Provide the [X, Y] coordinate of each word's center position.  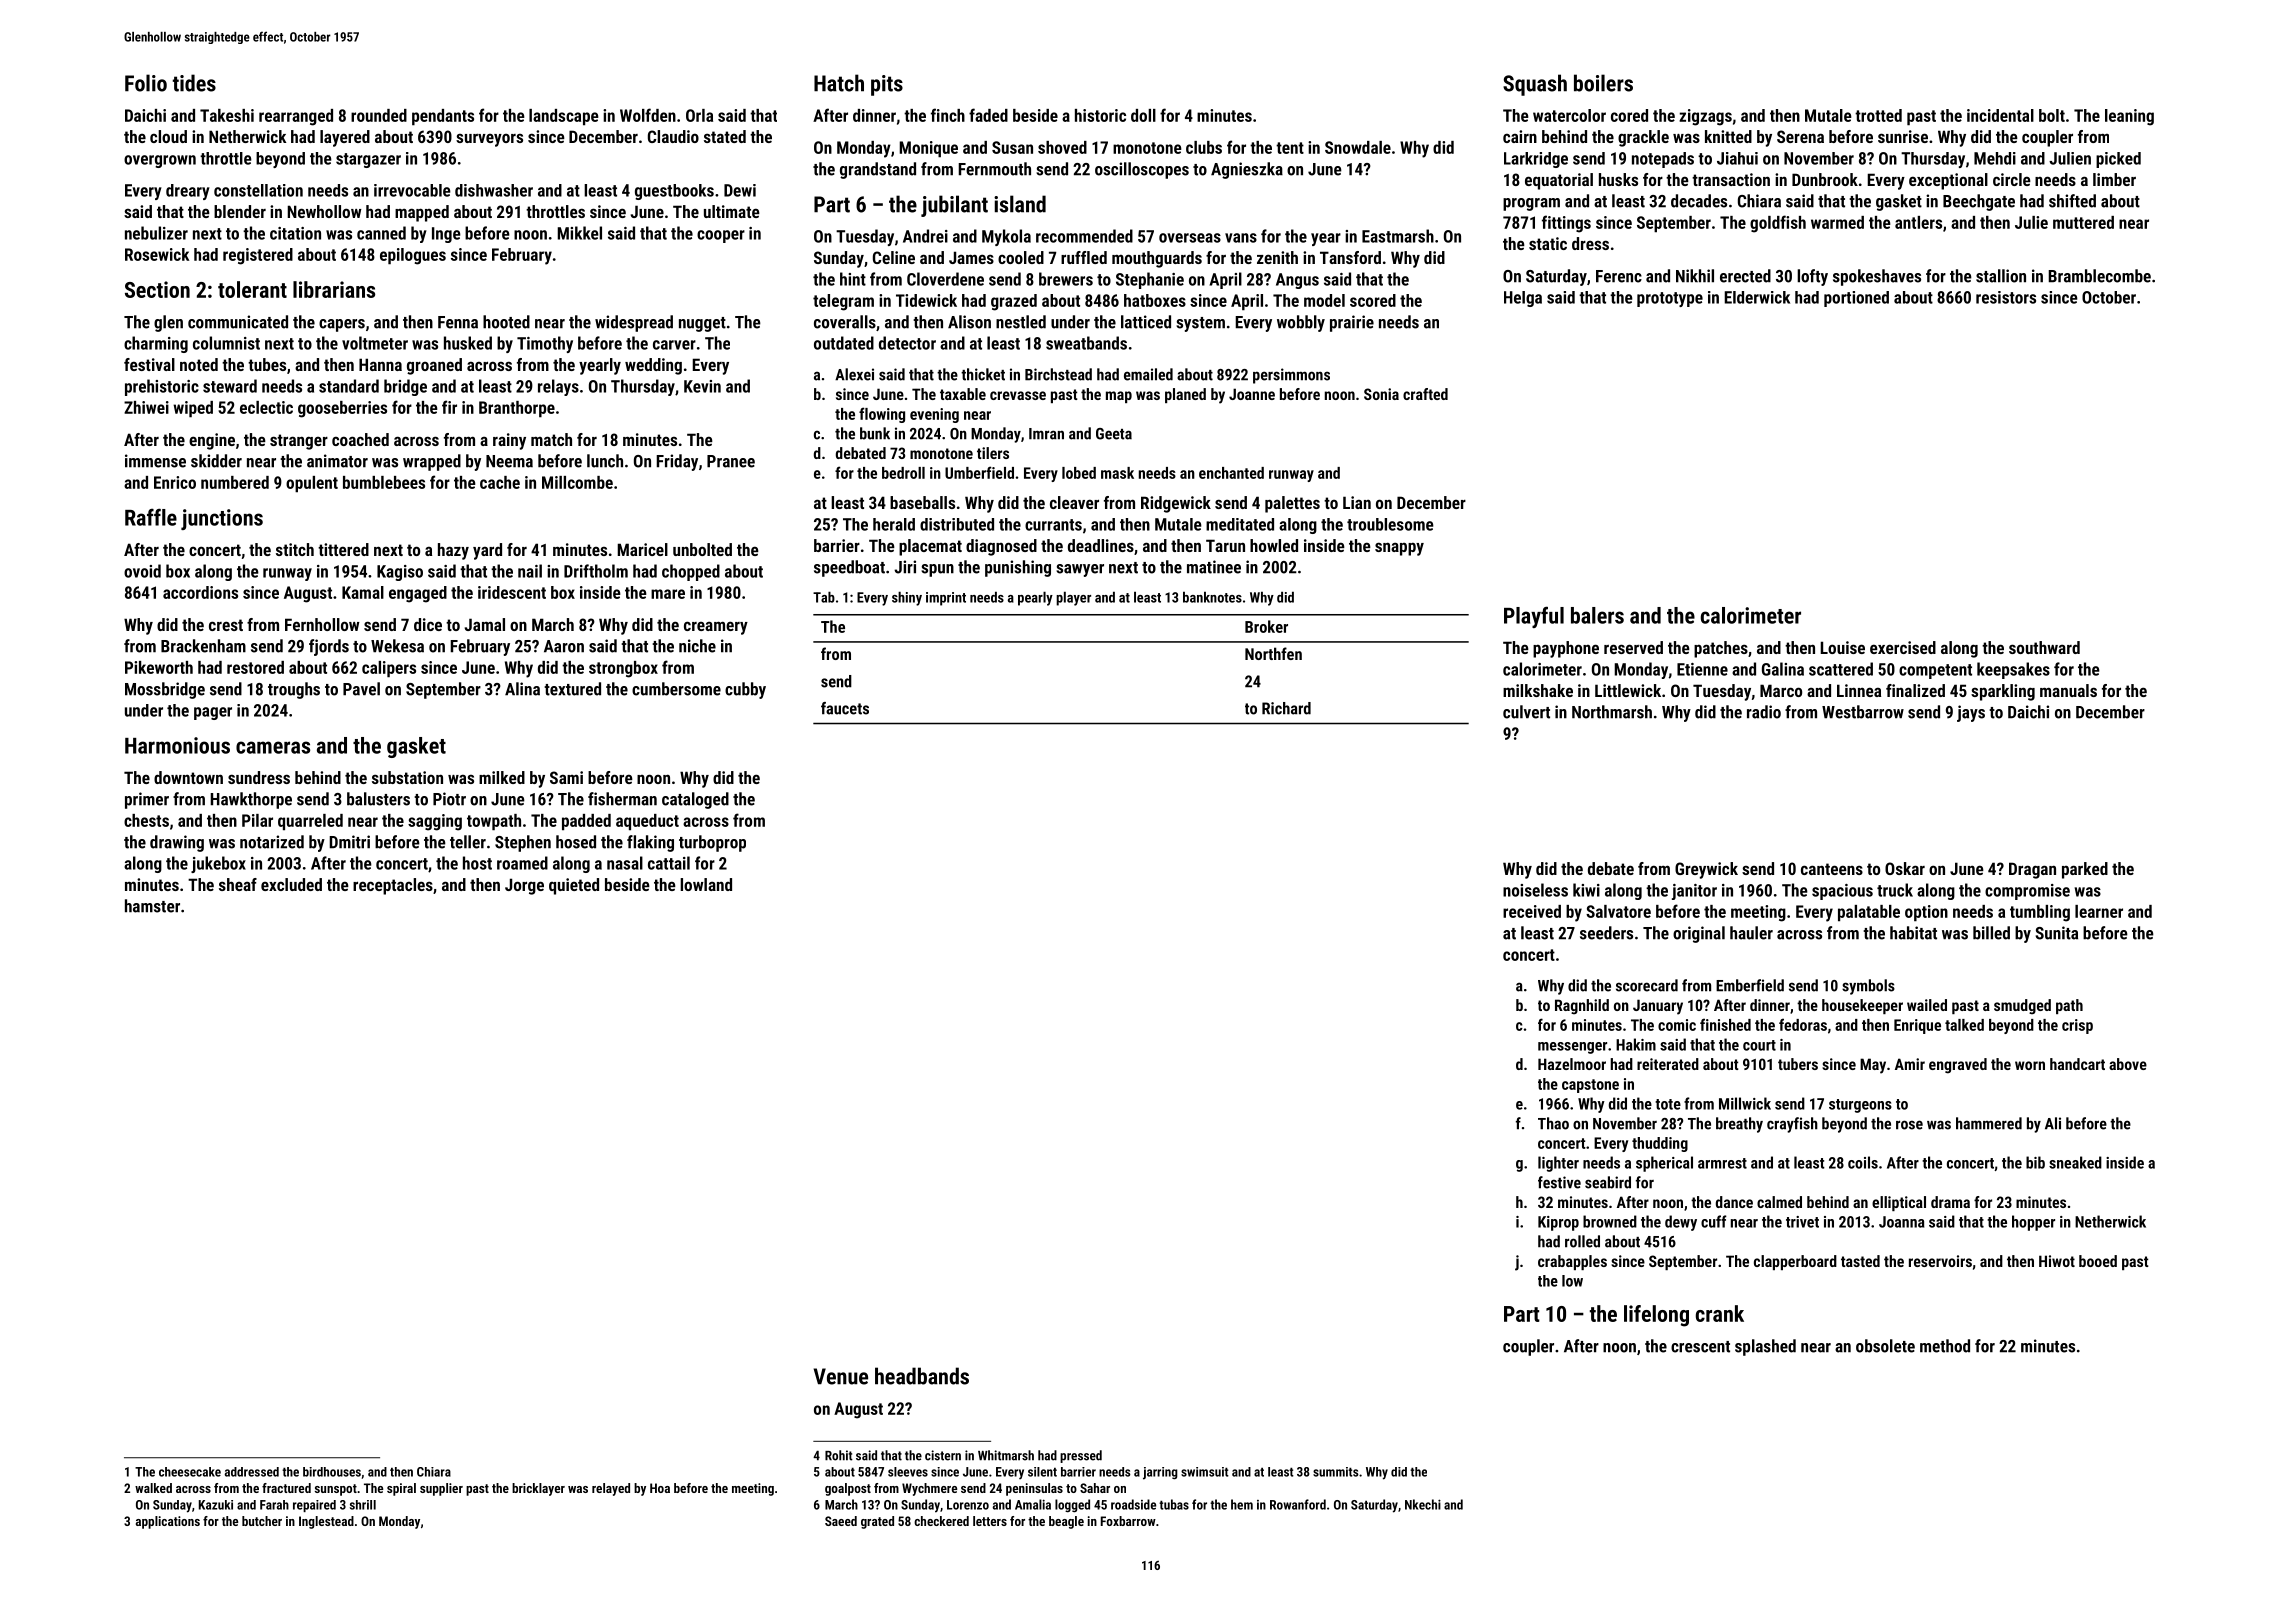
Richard [1286, 708]
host [477, 863]
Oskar [1905, 868]
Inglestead [326, 1522]
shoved [1062, 147]
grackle [1643, 138]
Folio [146, 83]
